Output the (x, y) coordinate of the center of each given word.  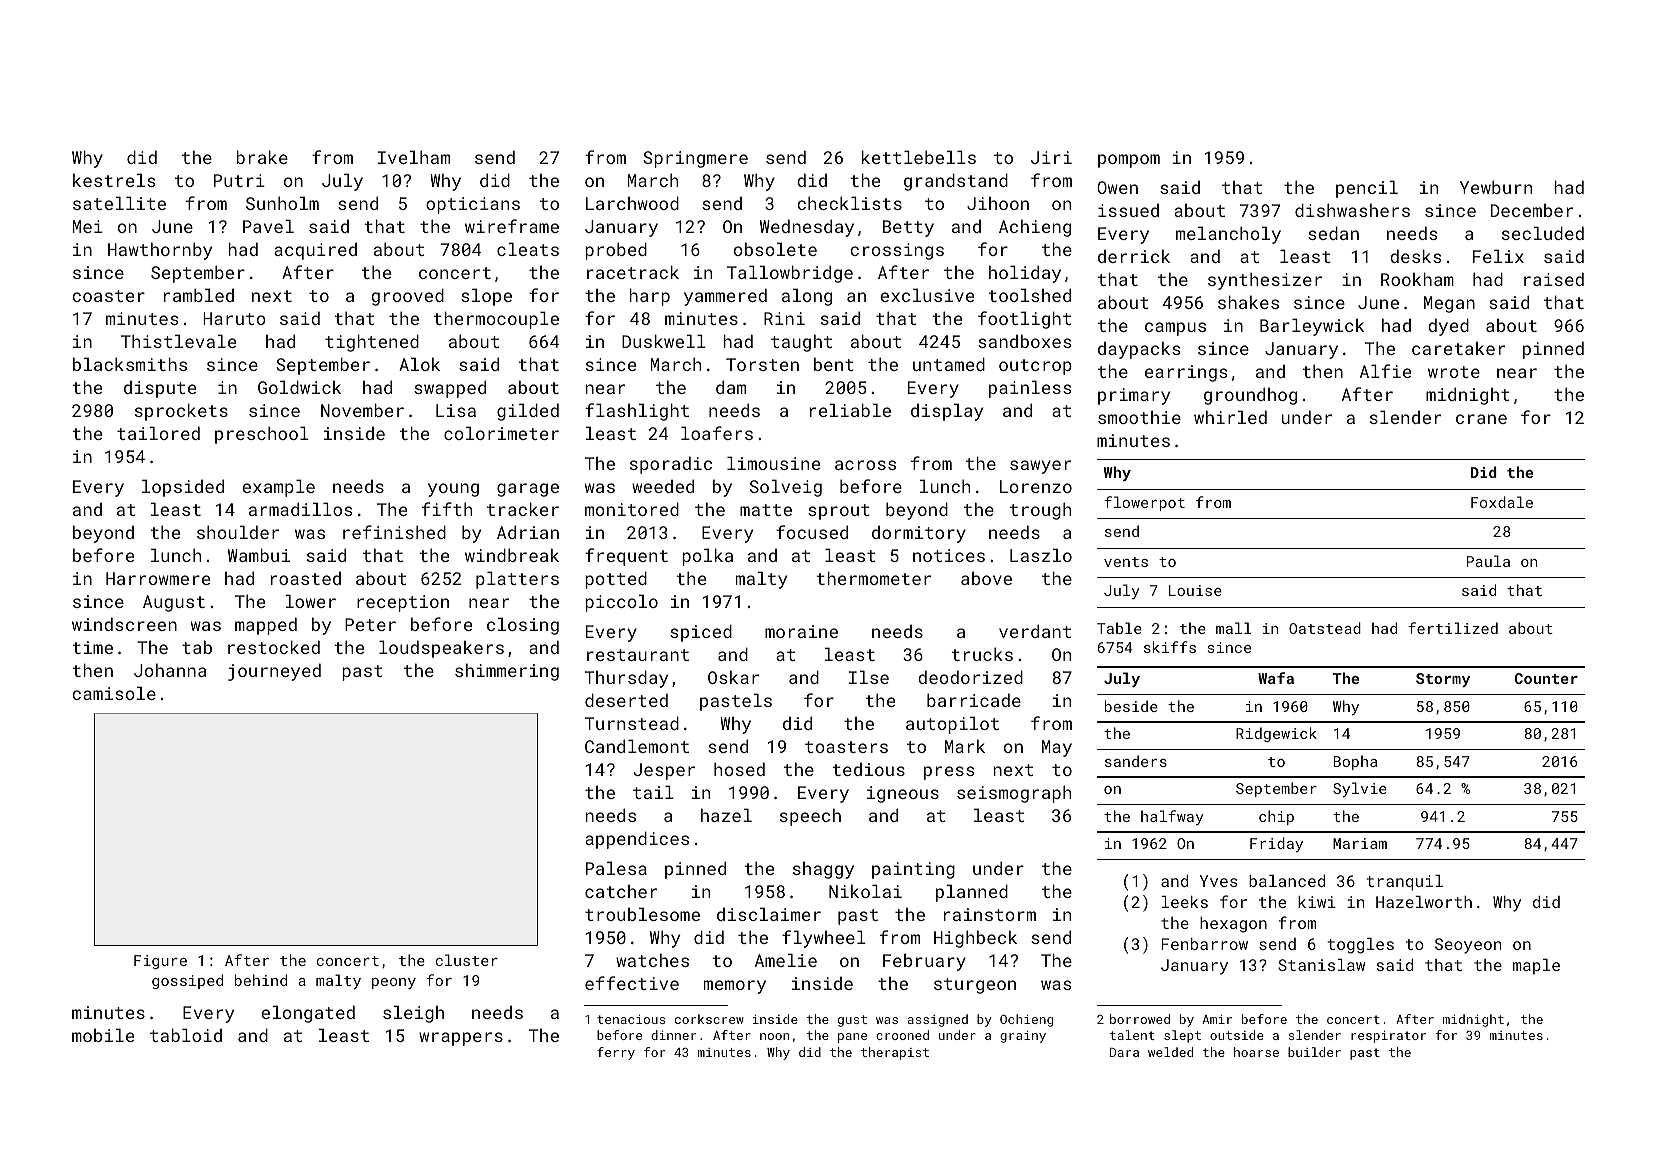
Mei (88, 226)
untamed (949, 364)
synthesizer (1265, 281)
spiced (701, 633)
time (93, 647)
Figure (160, 962)
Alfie (1385, 371)
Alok (419, 364)
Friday (1276, 844)
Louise (1195, 590)
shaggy (823, 870)
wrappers (461, 1039)
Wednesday (807, 228)
